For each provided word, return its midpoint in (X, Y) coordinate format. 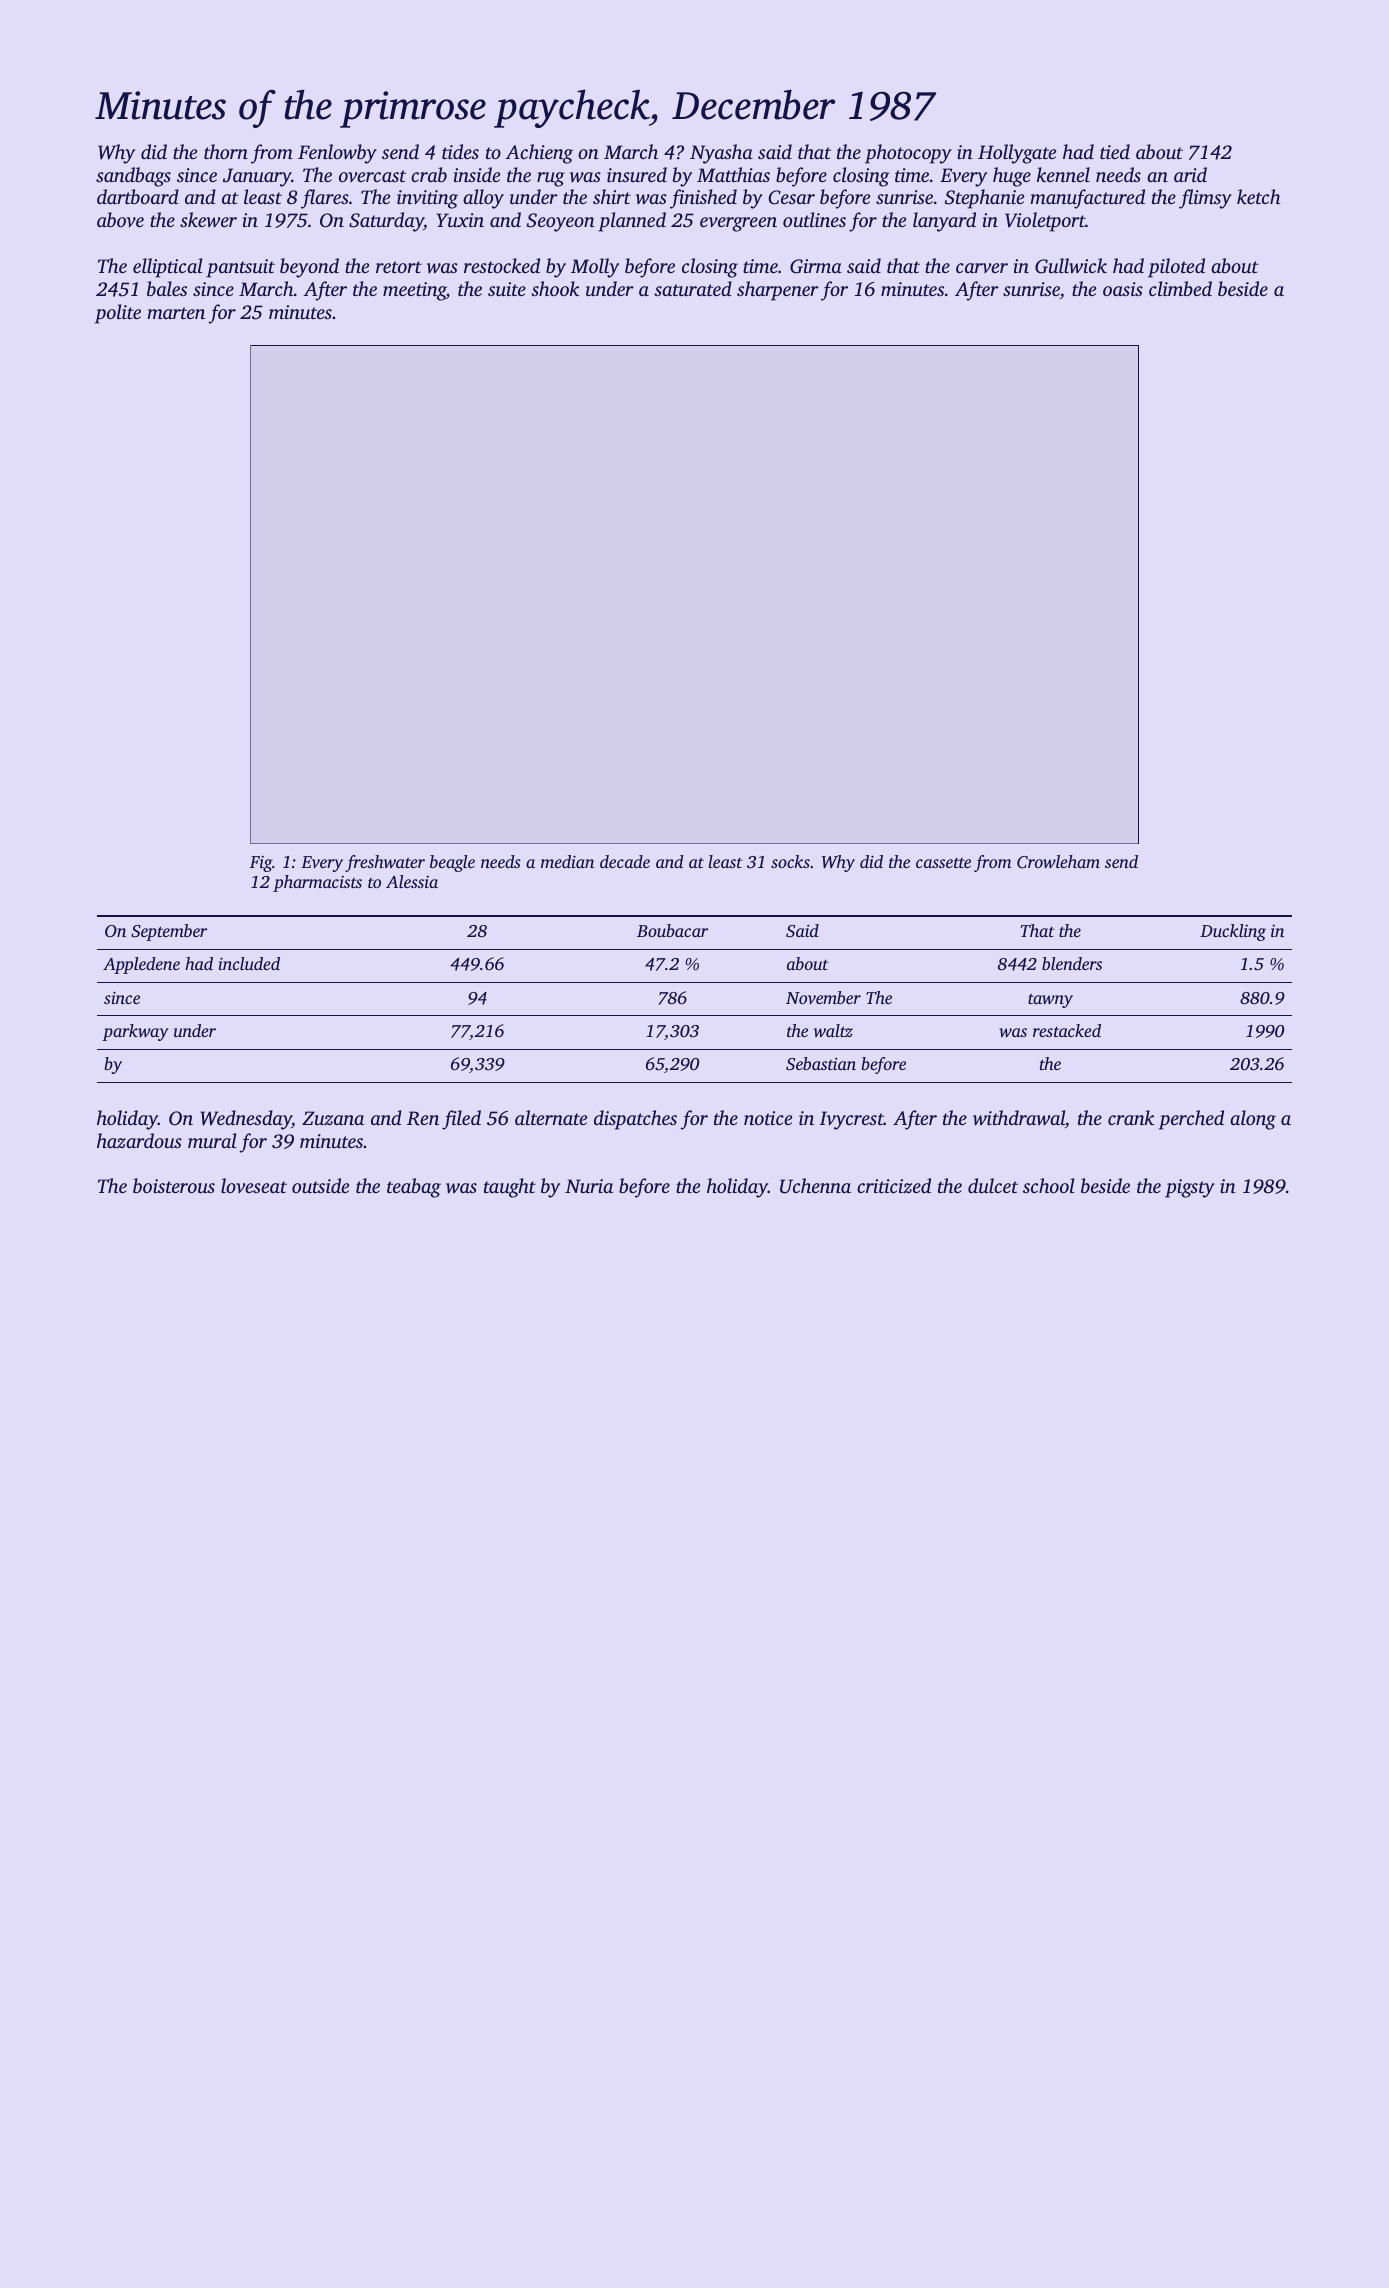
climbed (1180, 288)
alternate (551, 1117)
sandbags (133, 177)
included (249, 963)
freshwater (385, 863)
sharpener (778, 291)
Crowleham (1058, 862)
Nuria (589, 1186)
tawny (1050, 1001)
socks (790, 861)
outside (320, 1185)
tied (1115, 151)
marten (176, 313)
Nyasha (721, 154)
